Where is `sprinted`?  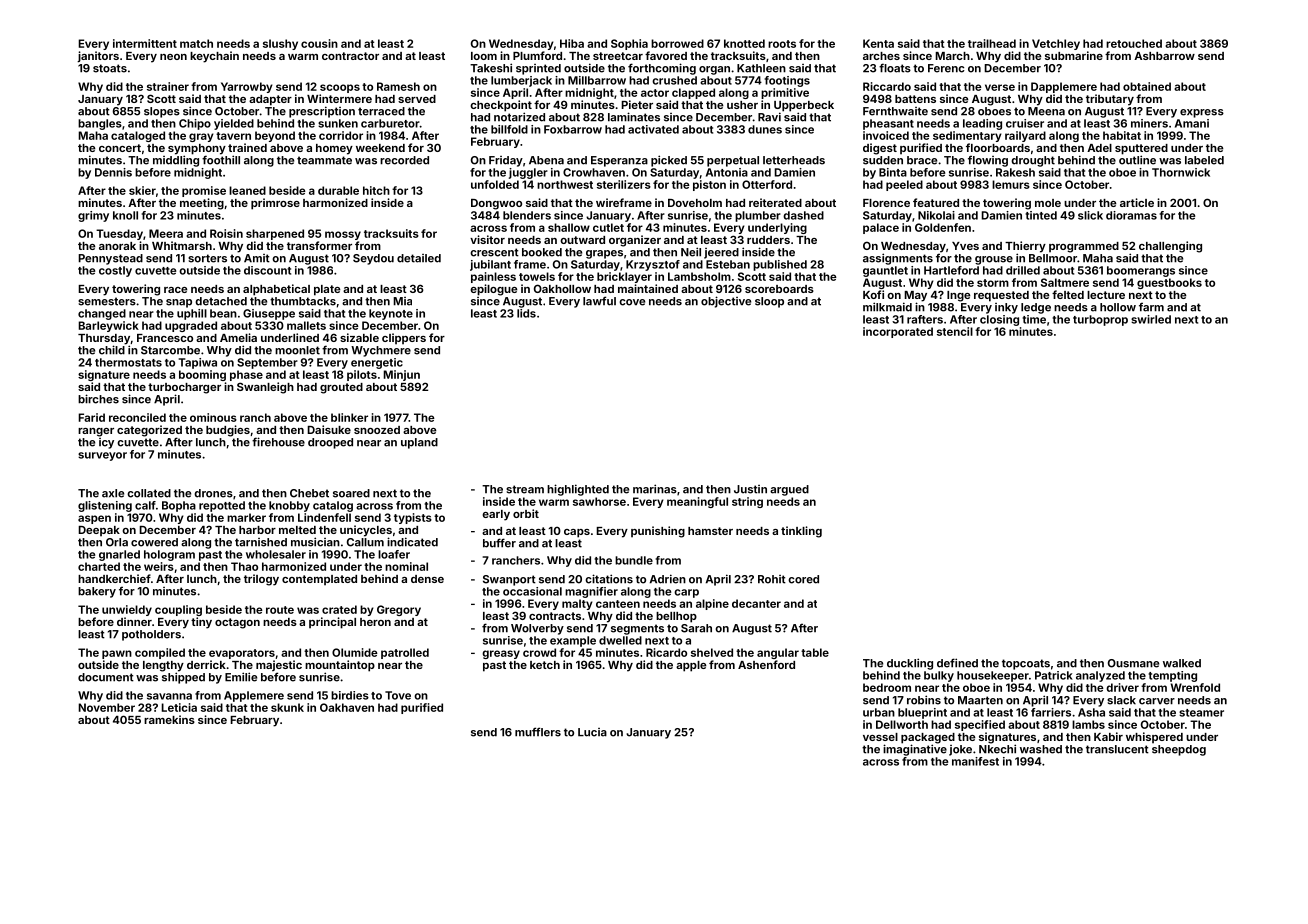
sprinted is located at coordinates (538, 69).
